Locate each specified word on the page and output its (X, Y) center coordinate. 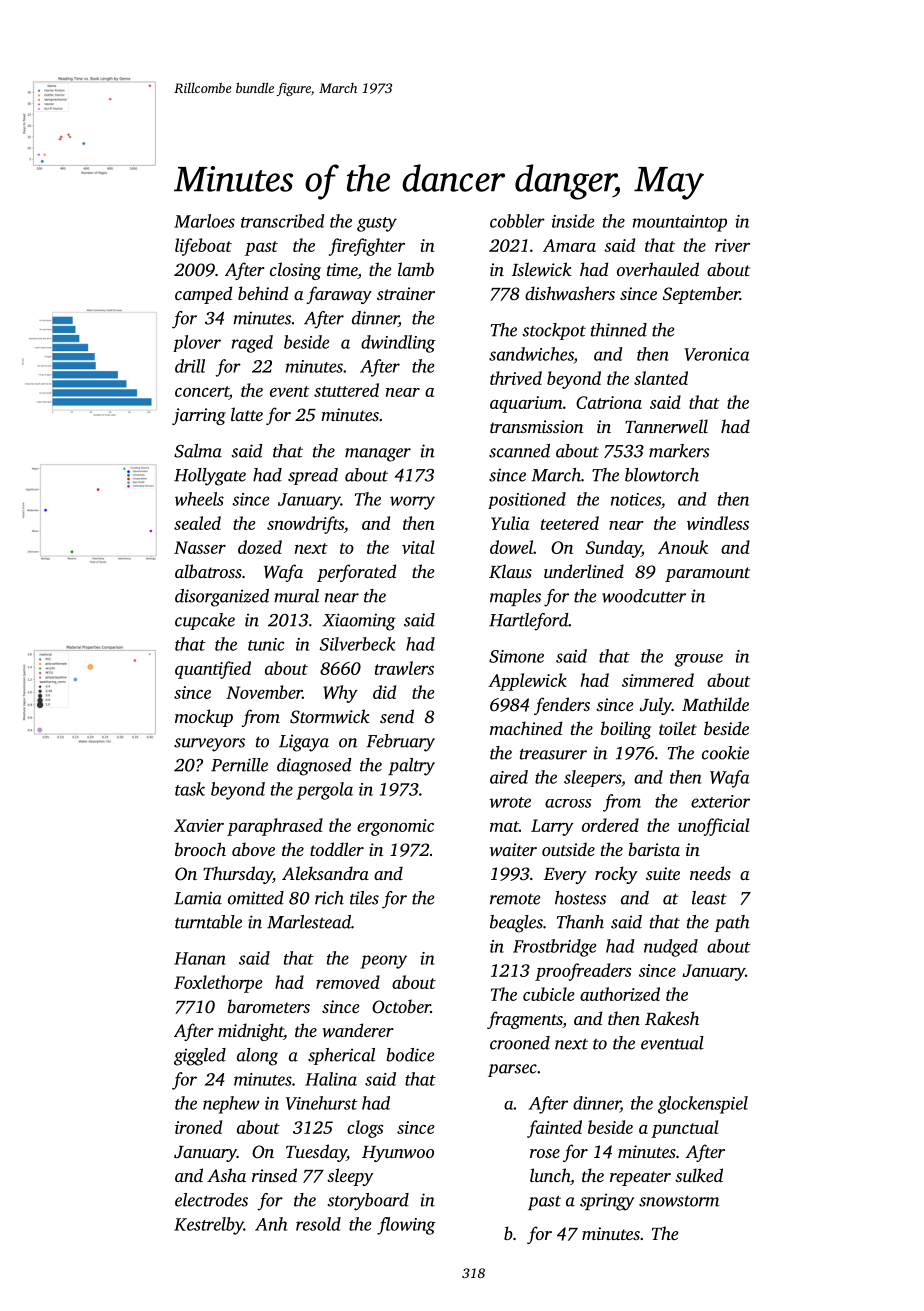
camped (203, 295)
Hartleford (528, 622)
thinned (619, 330)
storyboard (368, 1202)
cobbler (517, 221)
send (397, 716)
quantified (213, 670)
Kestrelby (209, 1226)
